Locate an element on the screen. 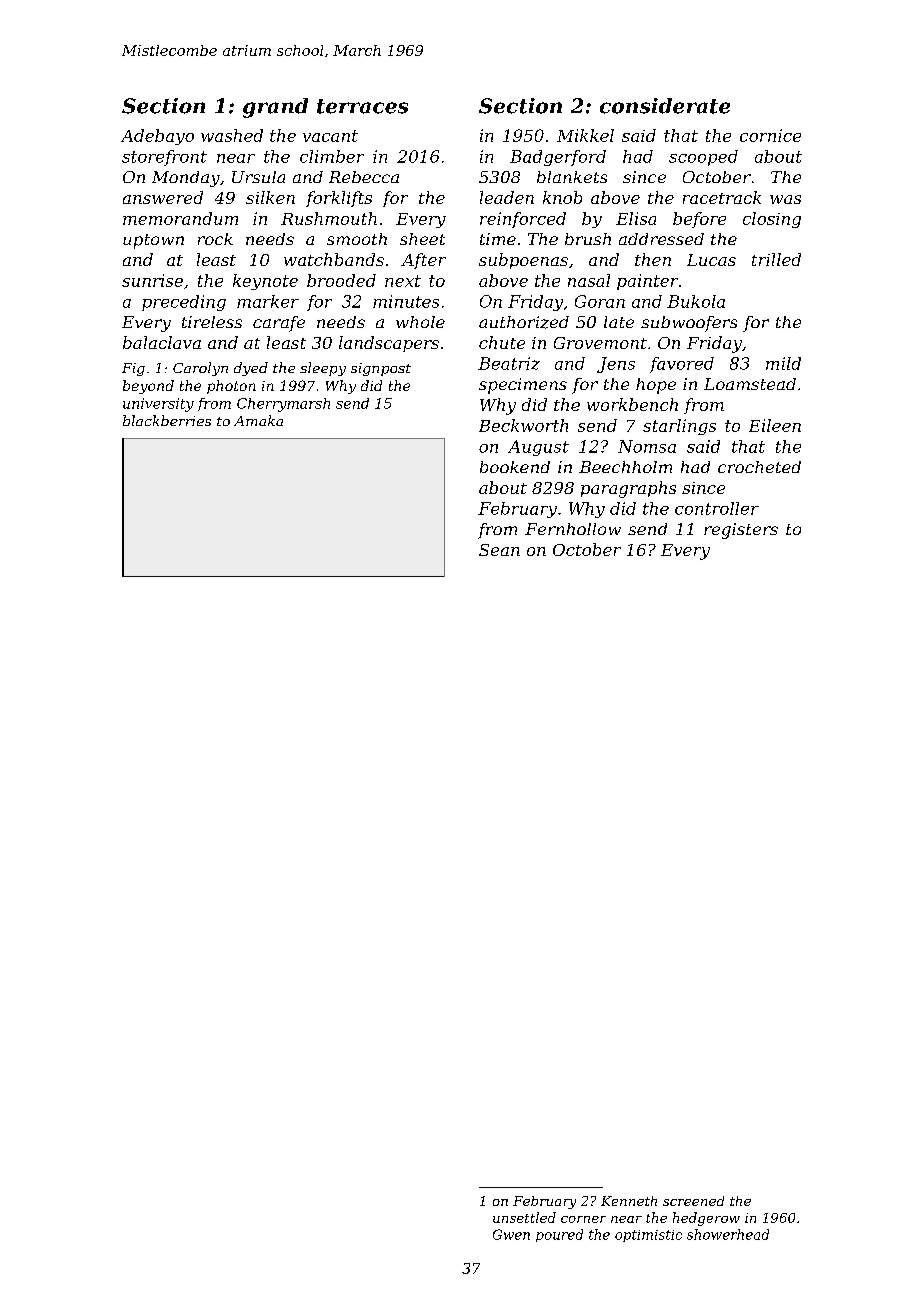 This screenshot has width=924, height=1308. considerate is located at coordinates (665, 106).
